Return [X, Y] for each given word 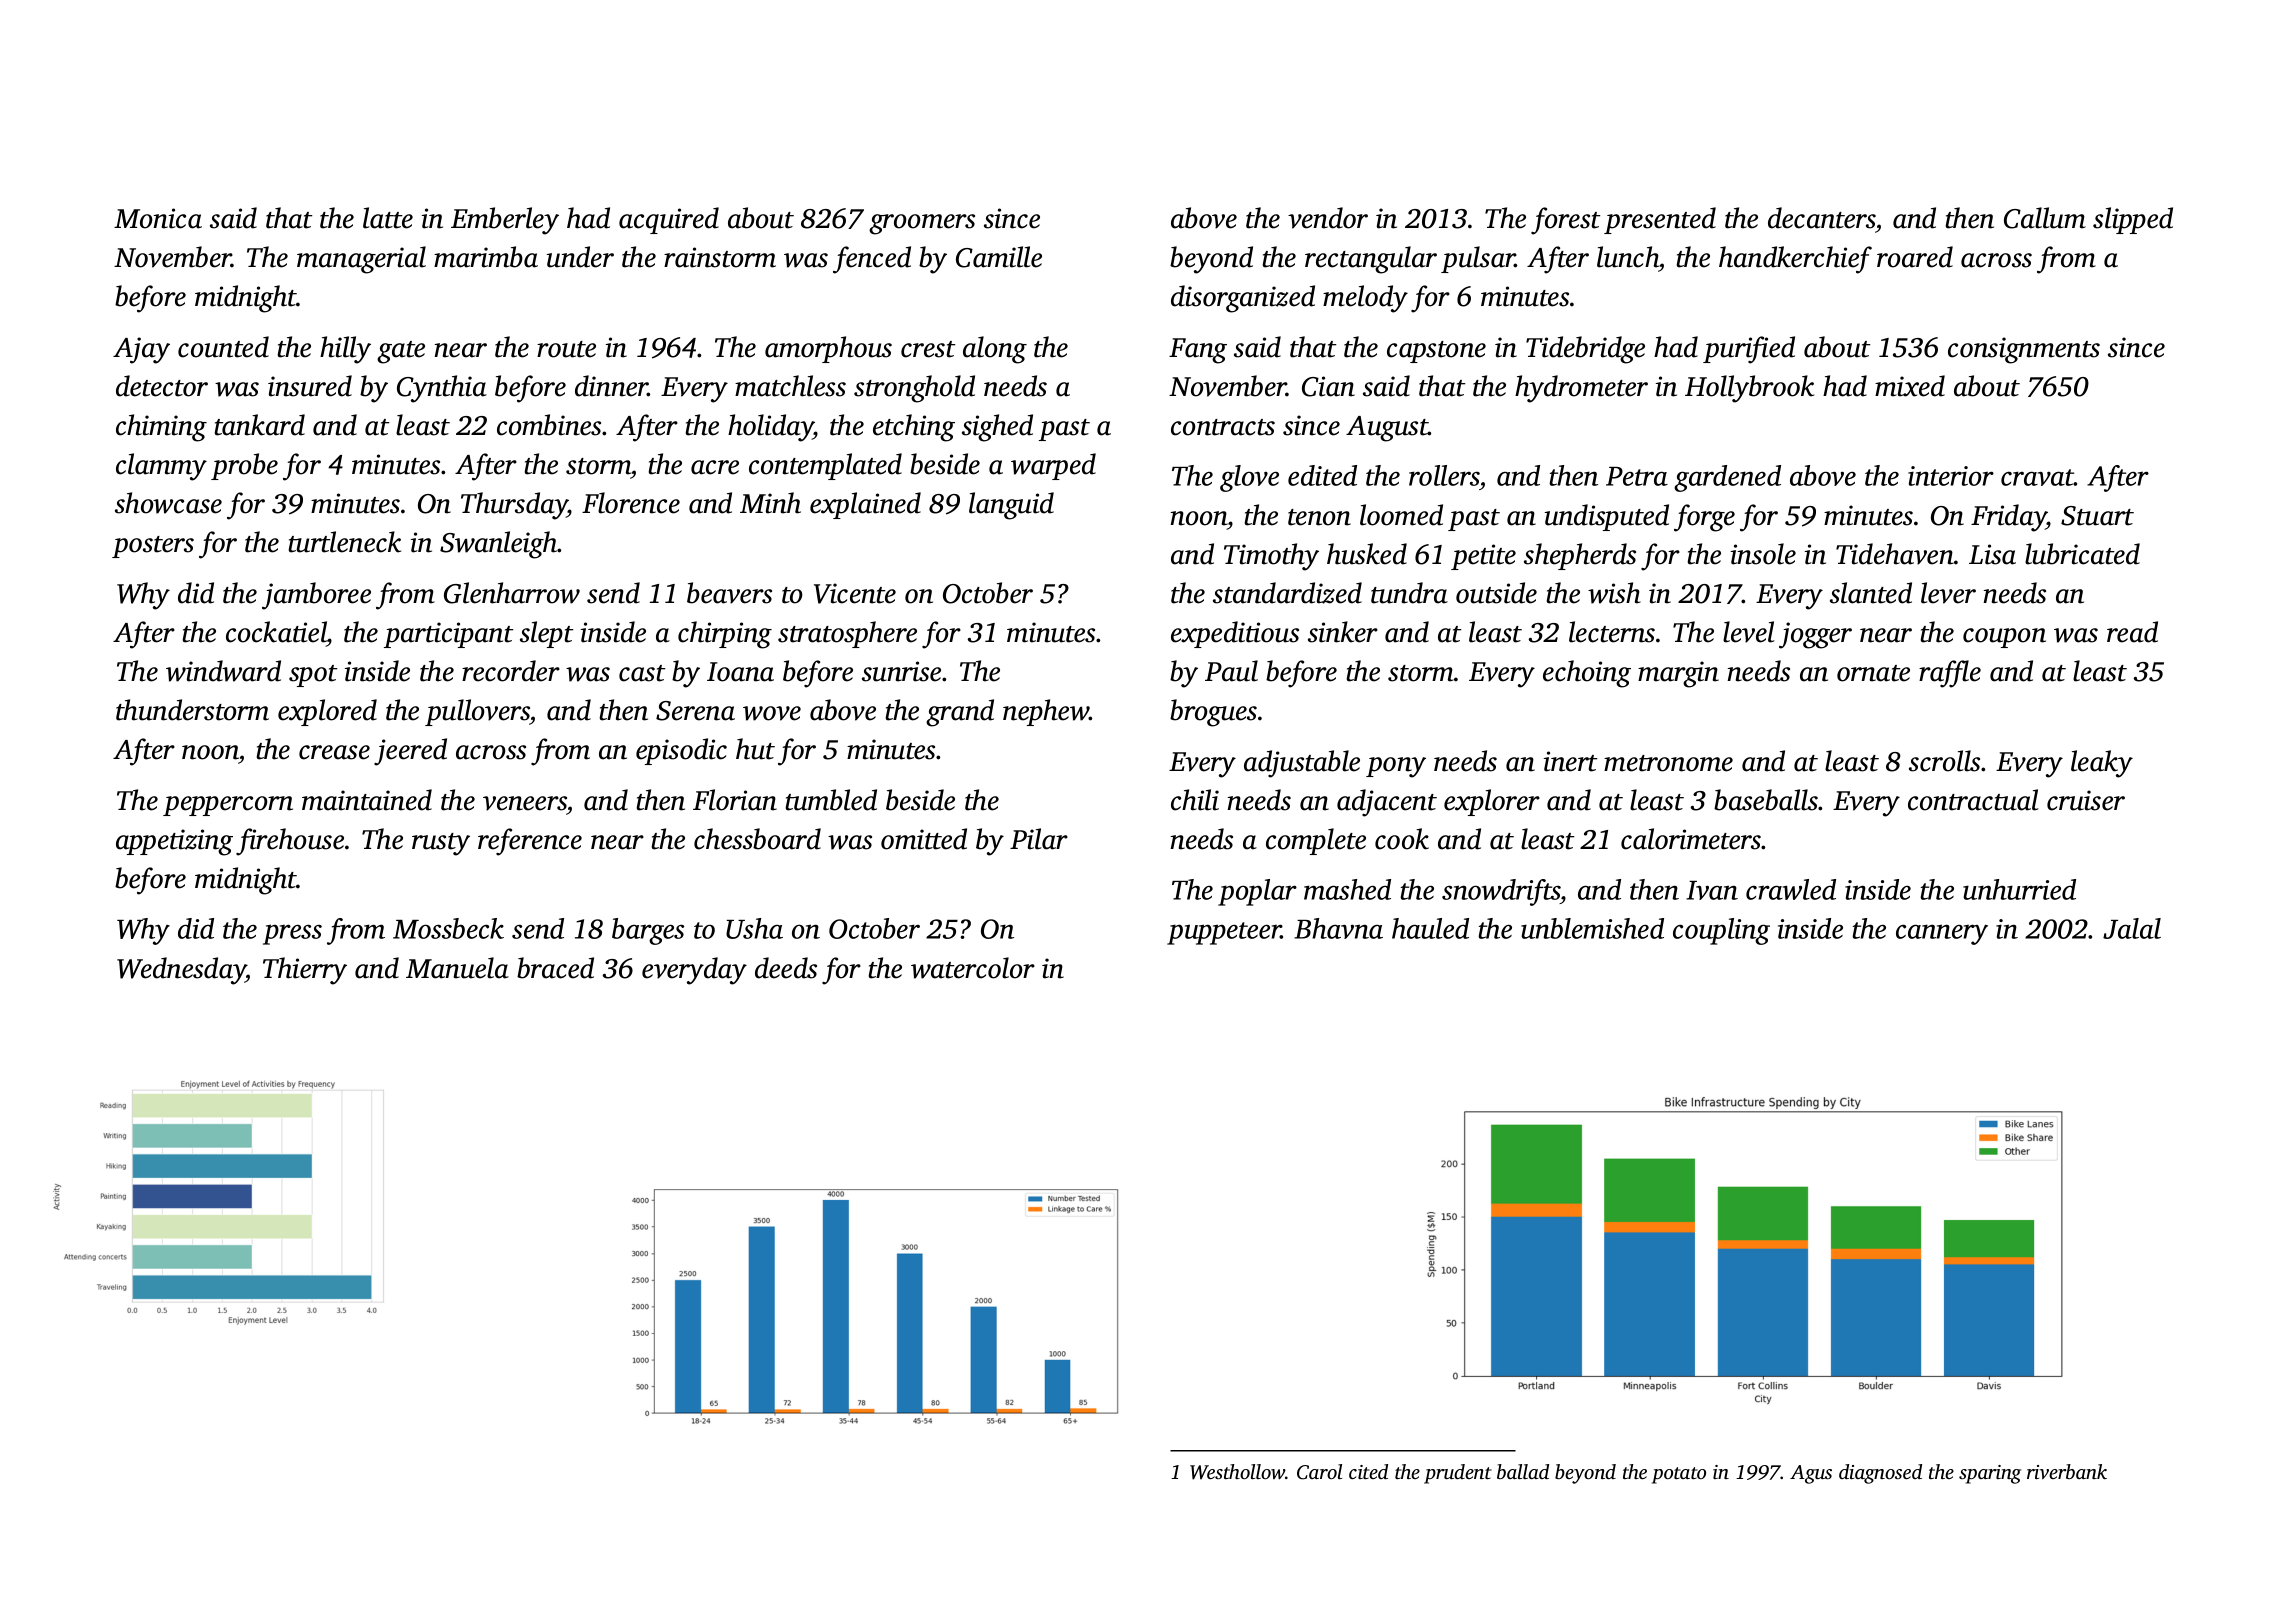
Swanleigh [499, 545]
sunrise [901, 671]
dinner [611, 386]
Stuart [2097, 516]
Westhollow [1237, 1472]
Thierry [305, 971]
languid [1011, 506]
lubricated [2082, 554]
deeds [786, 968]
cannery [1942, 934]
